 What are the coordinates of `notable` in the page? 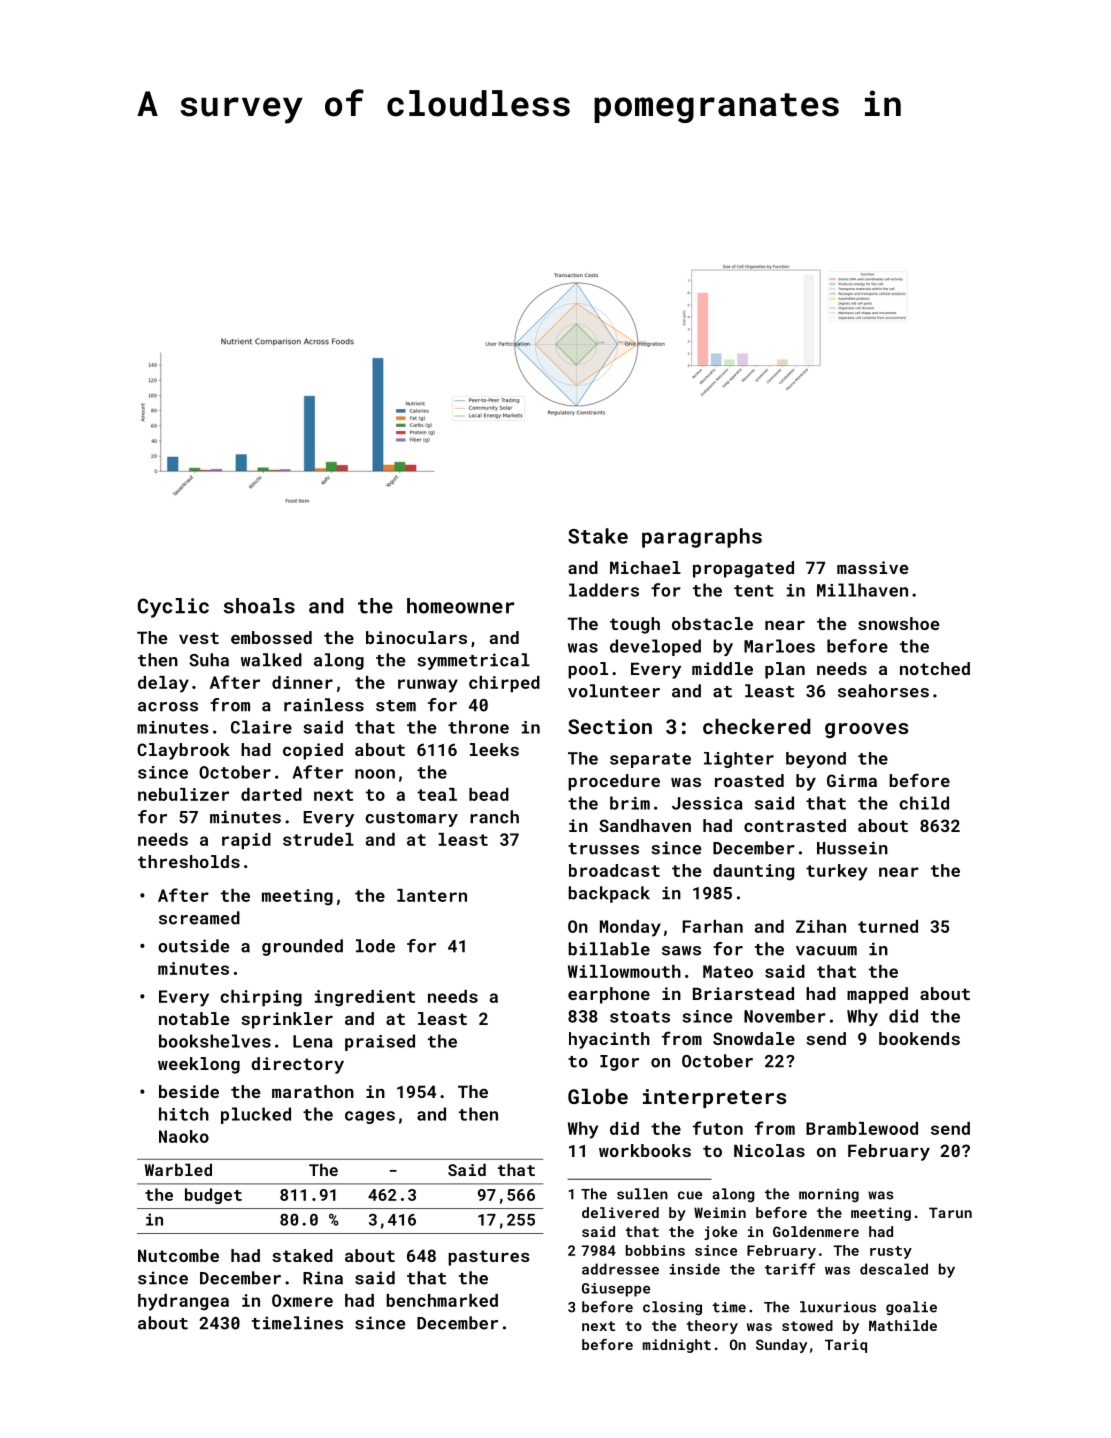 It's located at (194, 1018).
